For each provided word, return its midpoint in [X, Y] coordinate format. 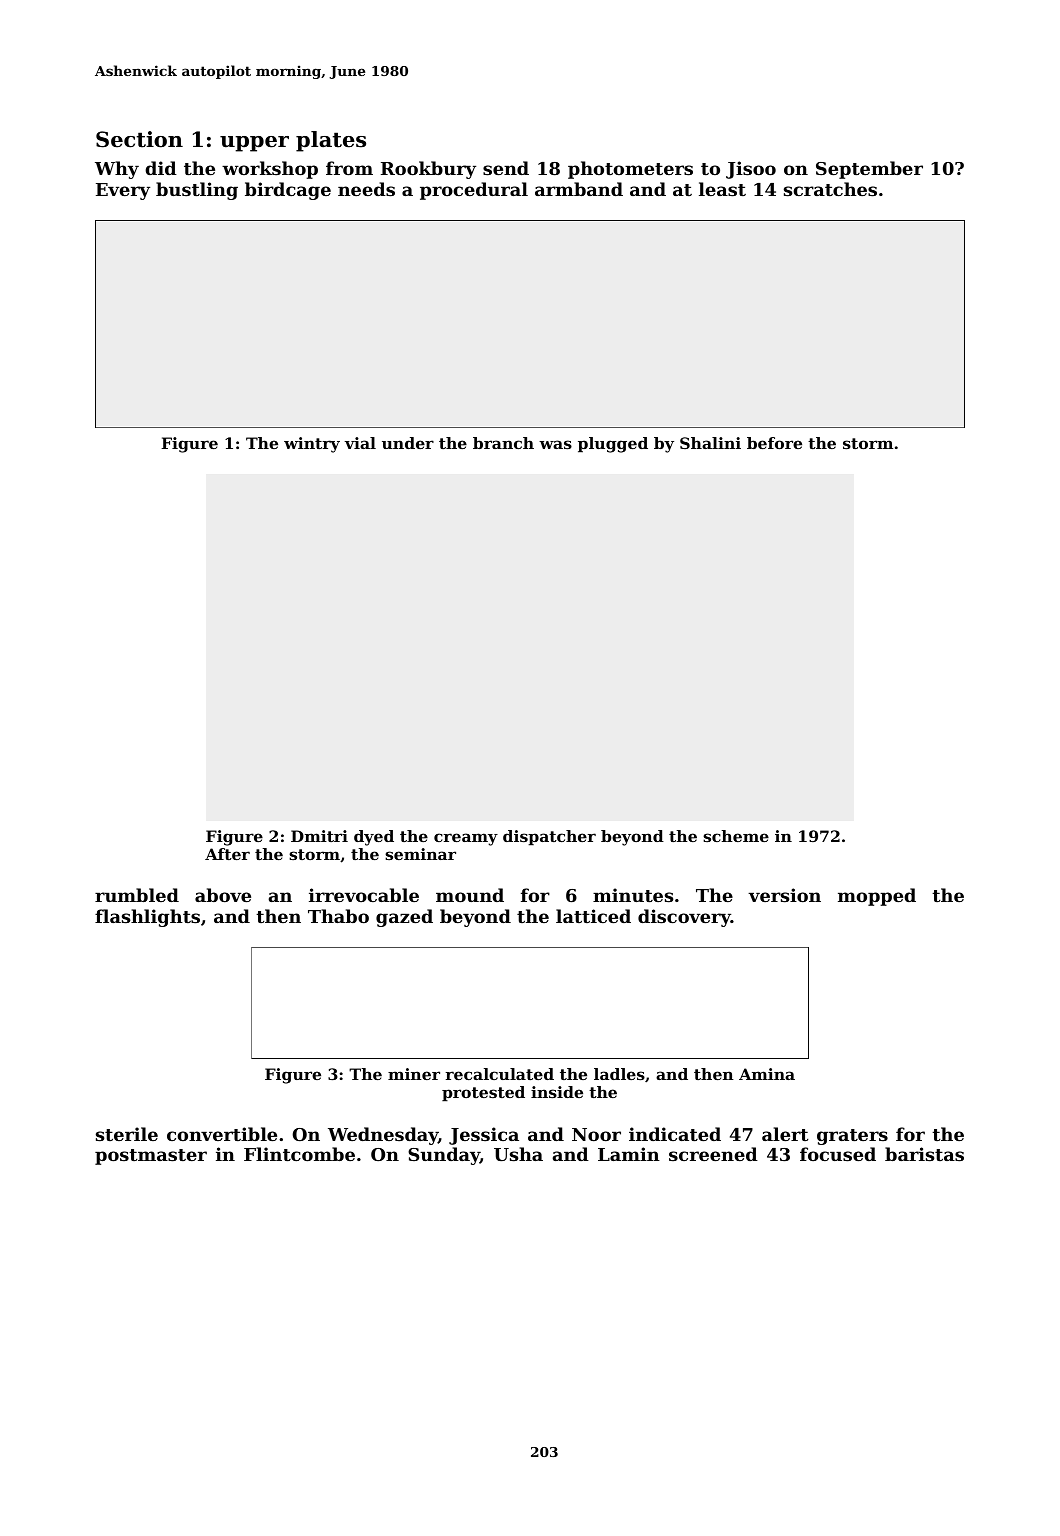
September [869, 170]
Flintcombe [299, 1154]
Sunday [444, 1156]
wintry [312, 445]
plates [331, 141]
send [506, 168]
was [555, 444]
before [774, 443]
